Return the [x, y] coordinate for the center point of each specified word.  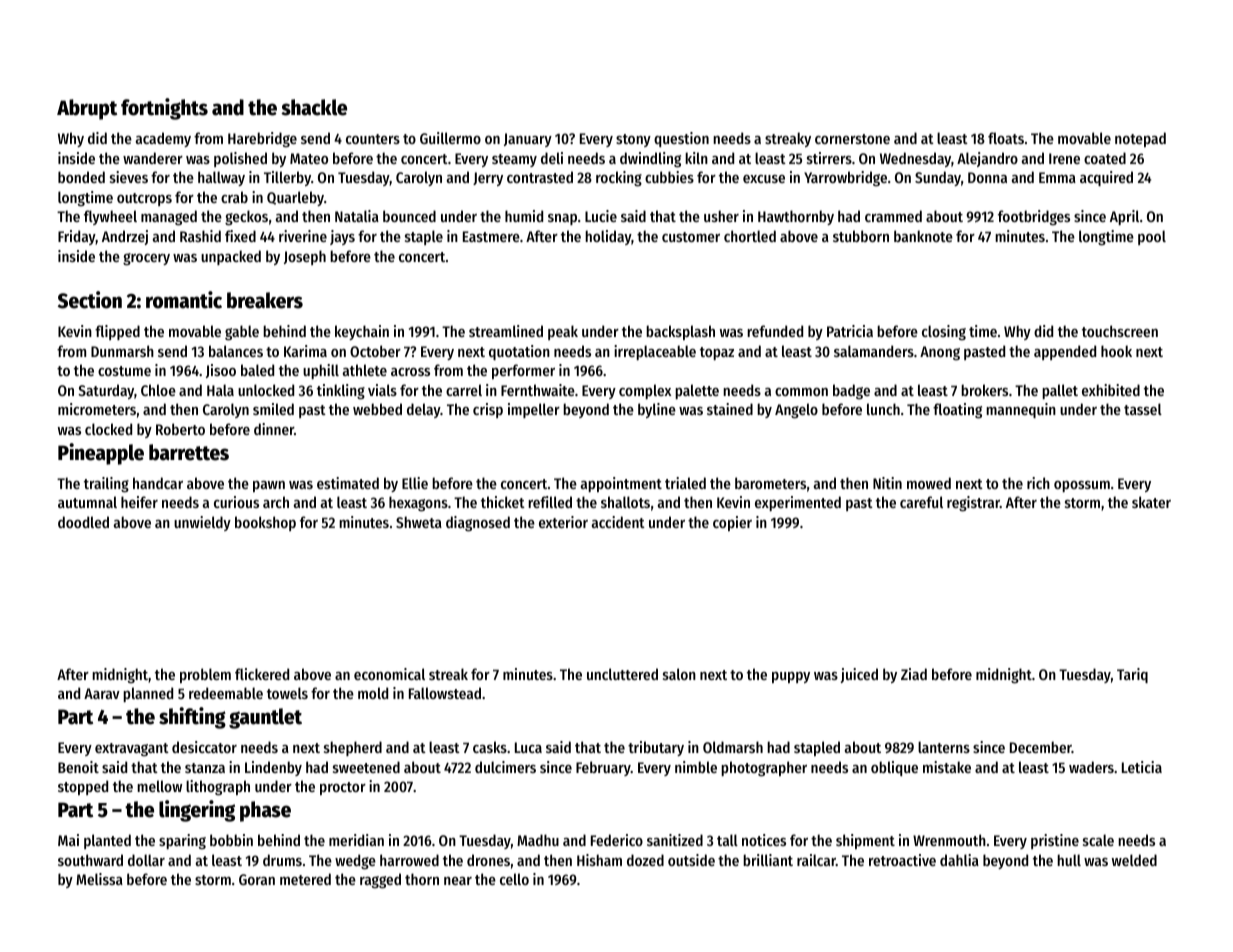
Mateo [309, 158]
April [1124, 217]
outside [691, 860]
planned [148, 694]
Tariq [1132, 675]
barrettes [189, 452]
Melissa [99, 879]
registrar [973, 504]
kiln [696, 158]
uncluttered [622, 674]
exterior [563, 522]
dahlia [959, 860]
